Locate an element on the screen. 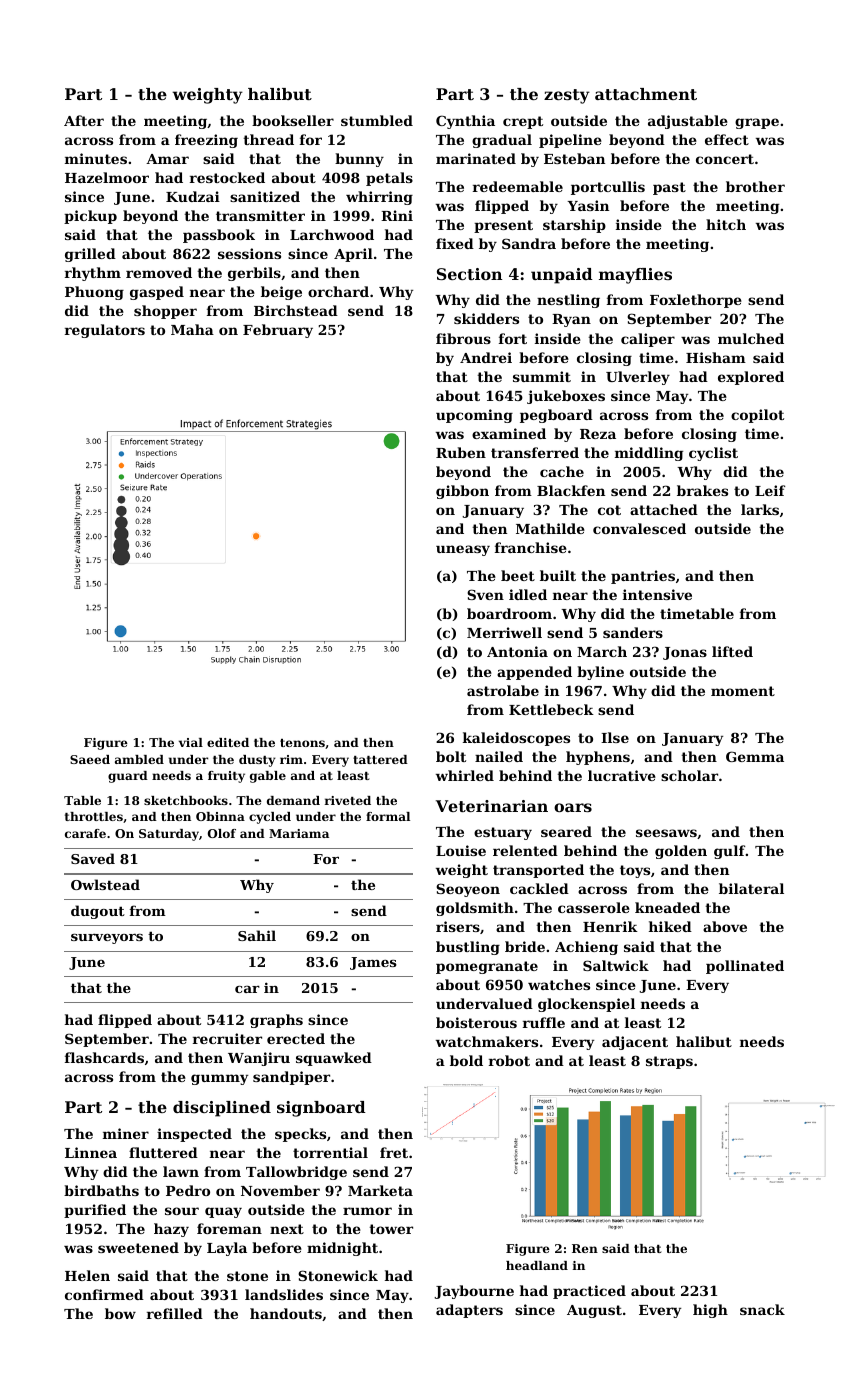 The image size is (849, 1400). Gemma is located at coordinates (755, 756).
